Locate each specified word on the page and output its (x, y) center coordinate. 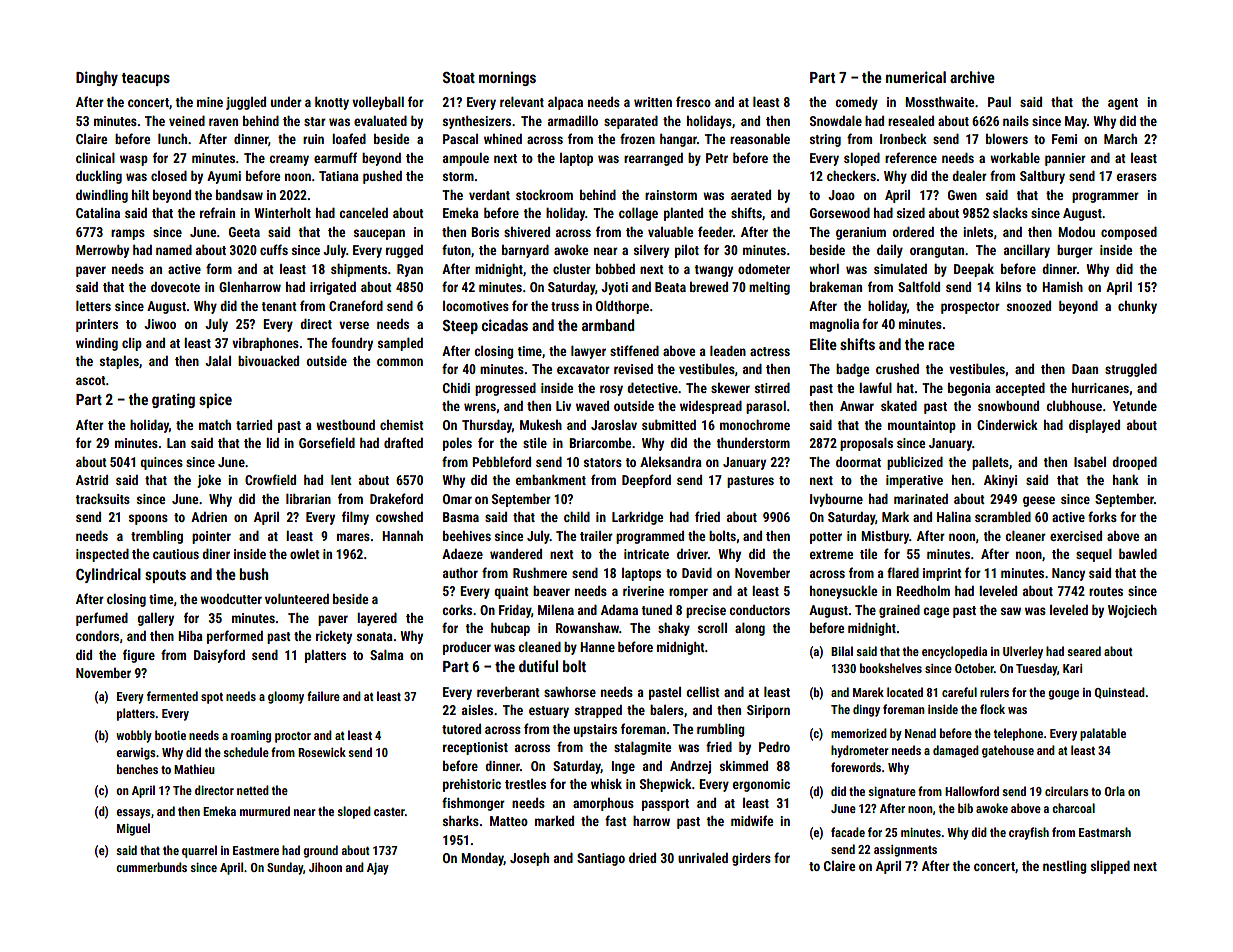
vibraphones (265, 344)
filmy (355, 518)
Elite (823, 344)
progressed (505, 389)
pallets (990, 463)
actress (770, 351)
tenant (279, 306)
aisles (477, 710)
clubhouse (1074, 406)
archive (972, 77)
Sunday (285, 868)
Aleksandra (671, 462)
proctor (293, 737)
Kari (1072, 668)
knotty (332, 103)
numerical (916, 77)
